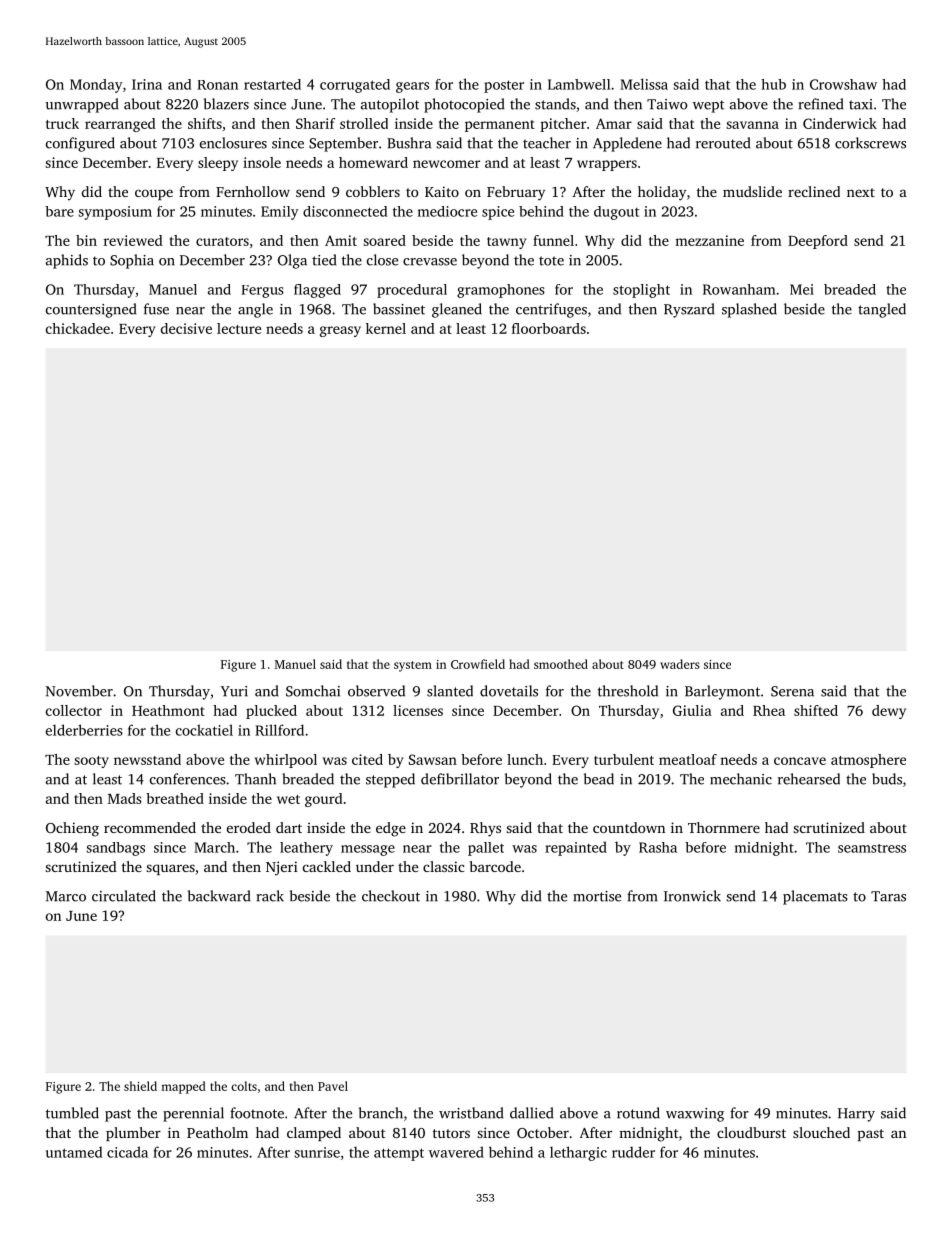 This screenshot has width=952, height=1233. What do you see at coordinates (140, 1086) in the screenshot?
I see `shield` at bounding box center [140, 1086].
